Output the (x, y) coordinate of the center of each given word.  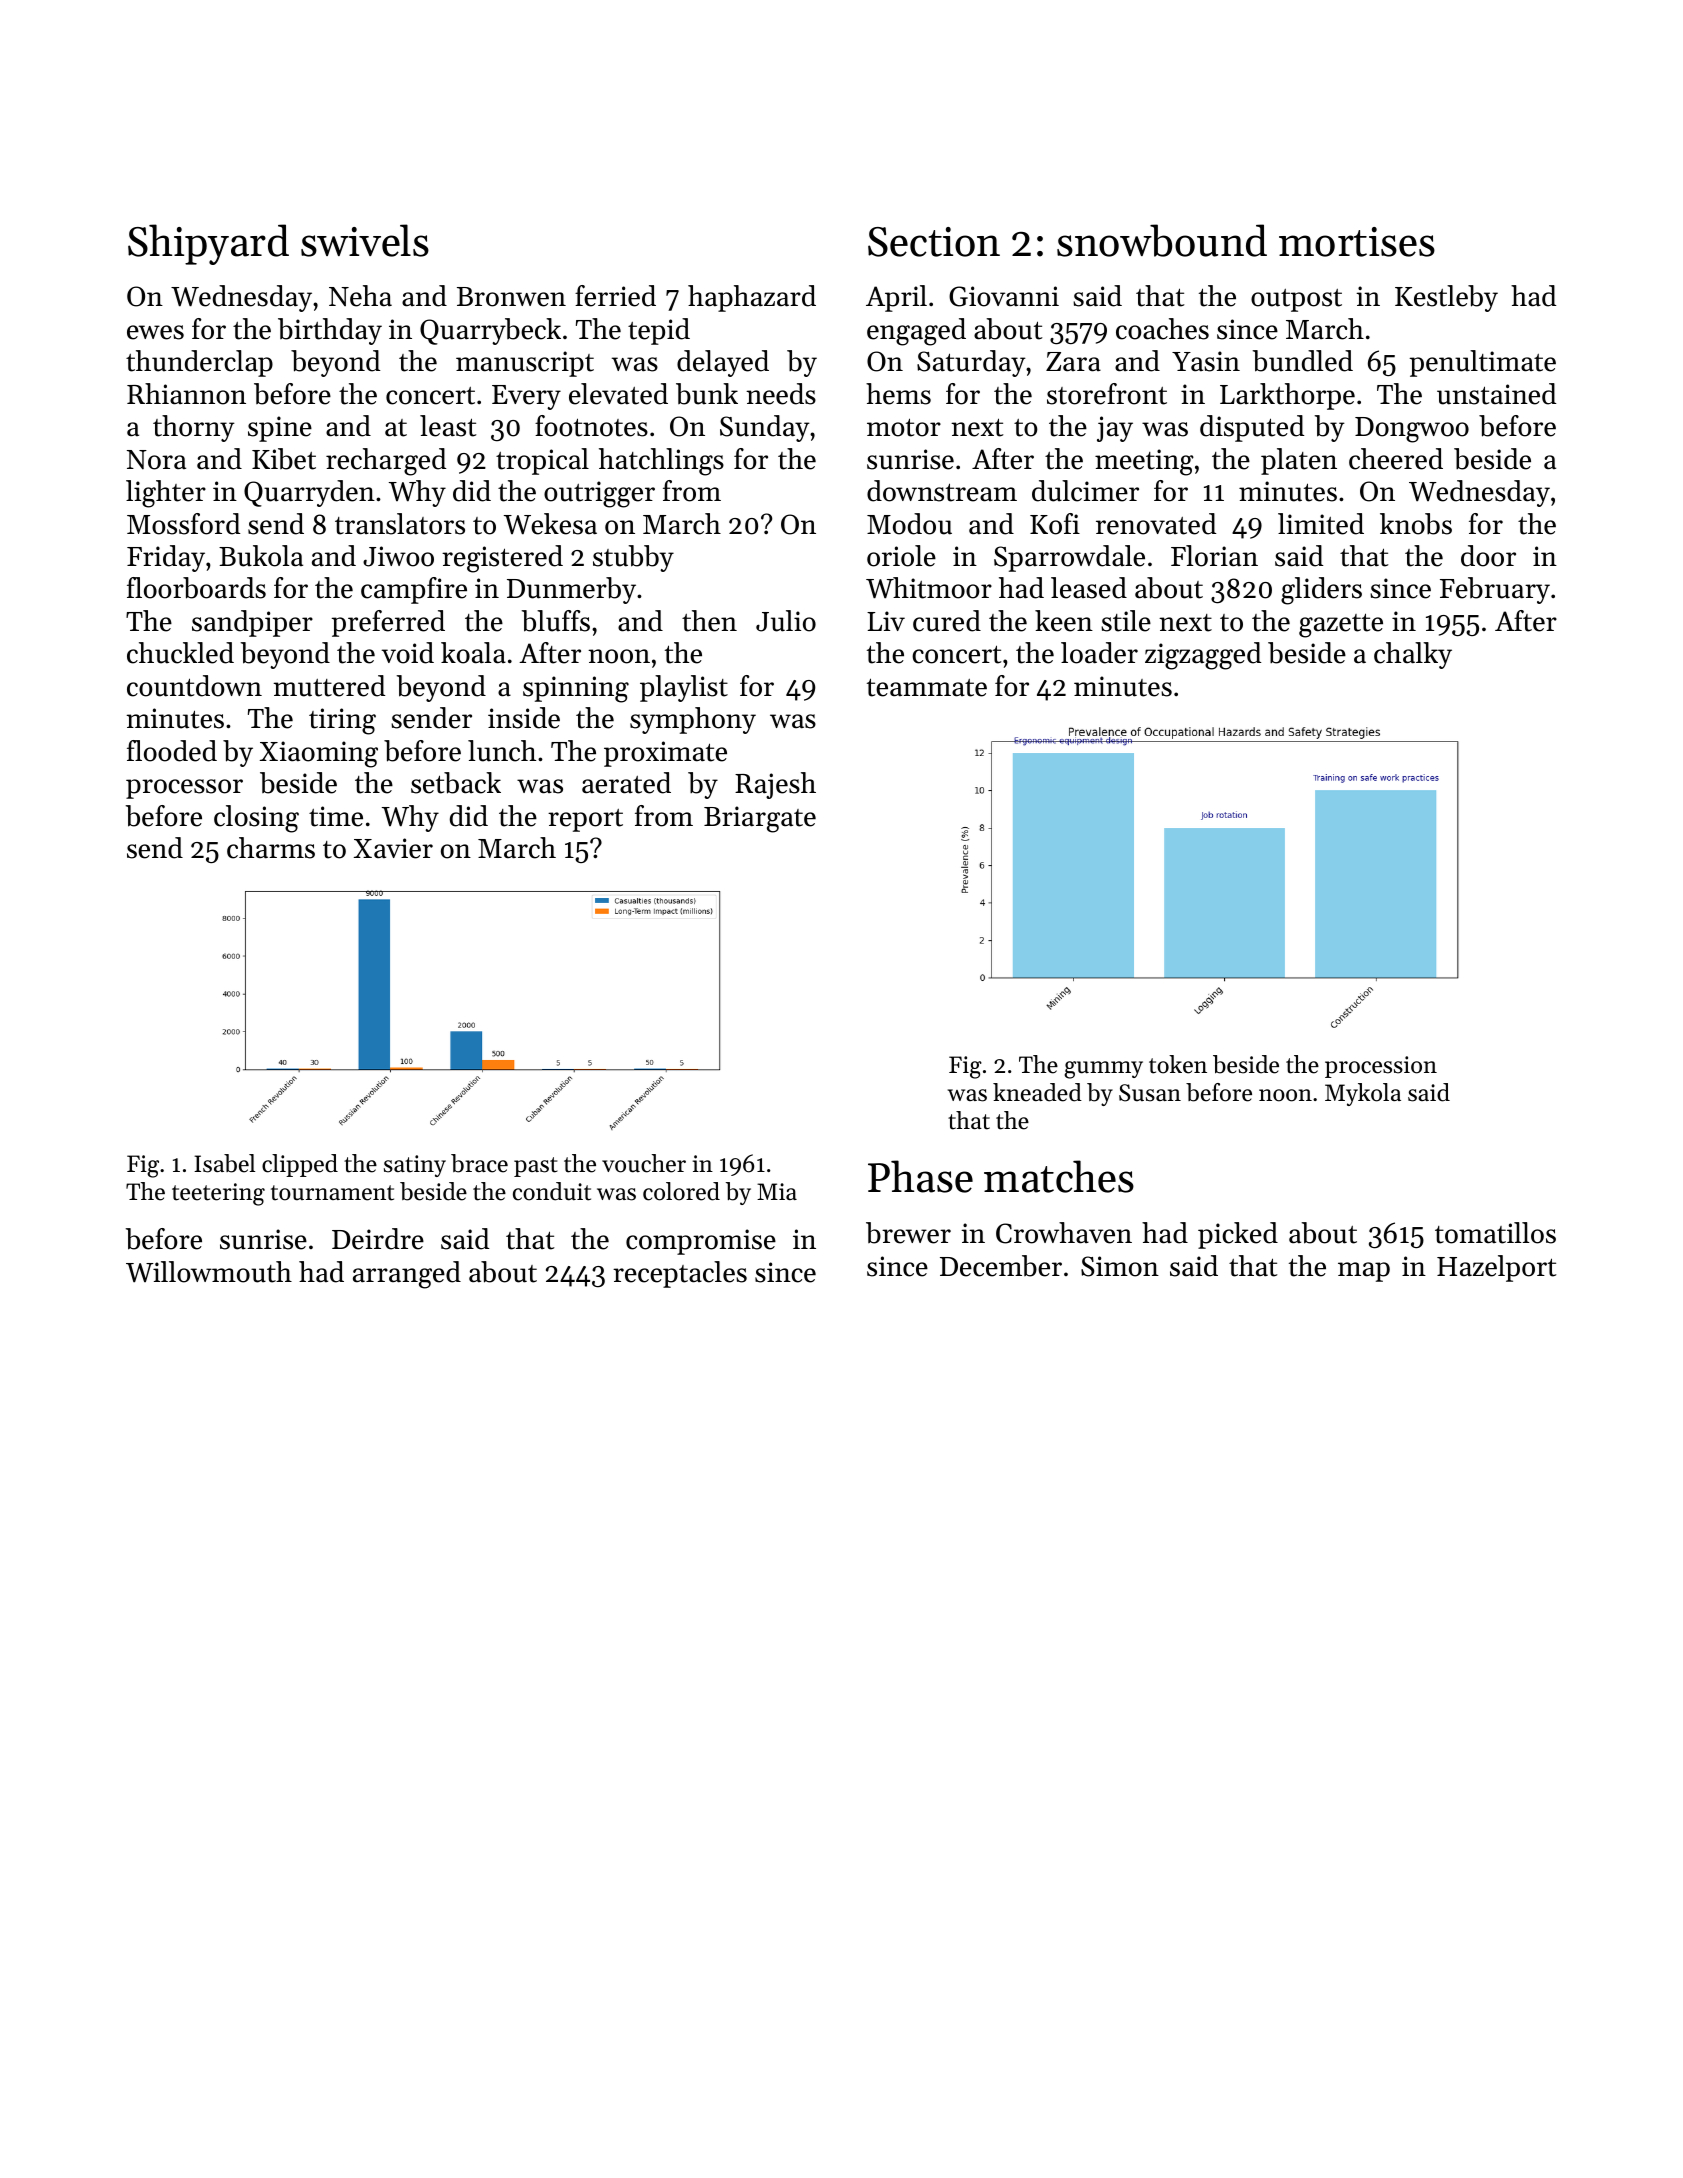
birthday (330, 331)
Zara (1073, 362)
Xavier (393, 848)
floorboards (196, 588)
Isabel (224, 1163)
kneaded (1037, 1092)
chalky (1413, 655)
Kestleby (1446, 298)
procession (1381, 1067)
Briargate (760, 819)
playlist (684, 688)
